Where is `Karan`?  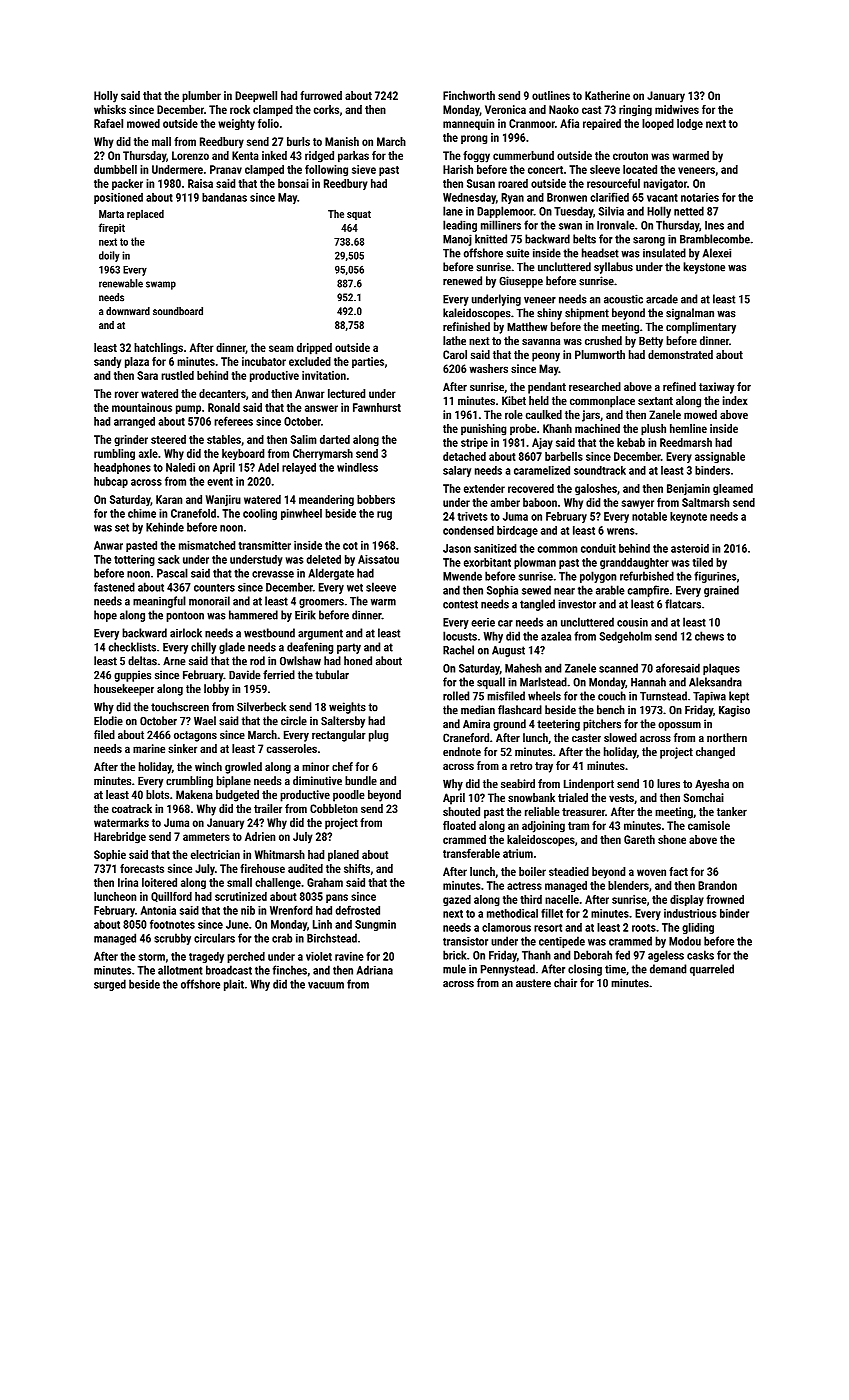 Karan is located at coordinates (169, 499).
